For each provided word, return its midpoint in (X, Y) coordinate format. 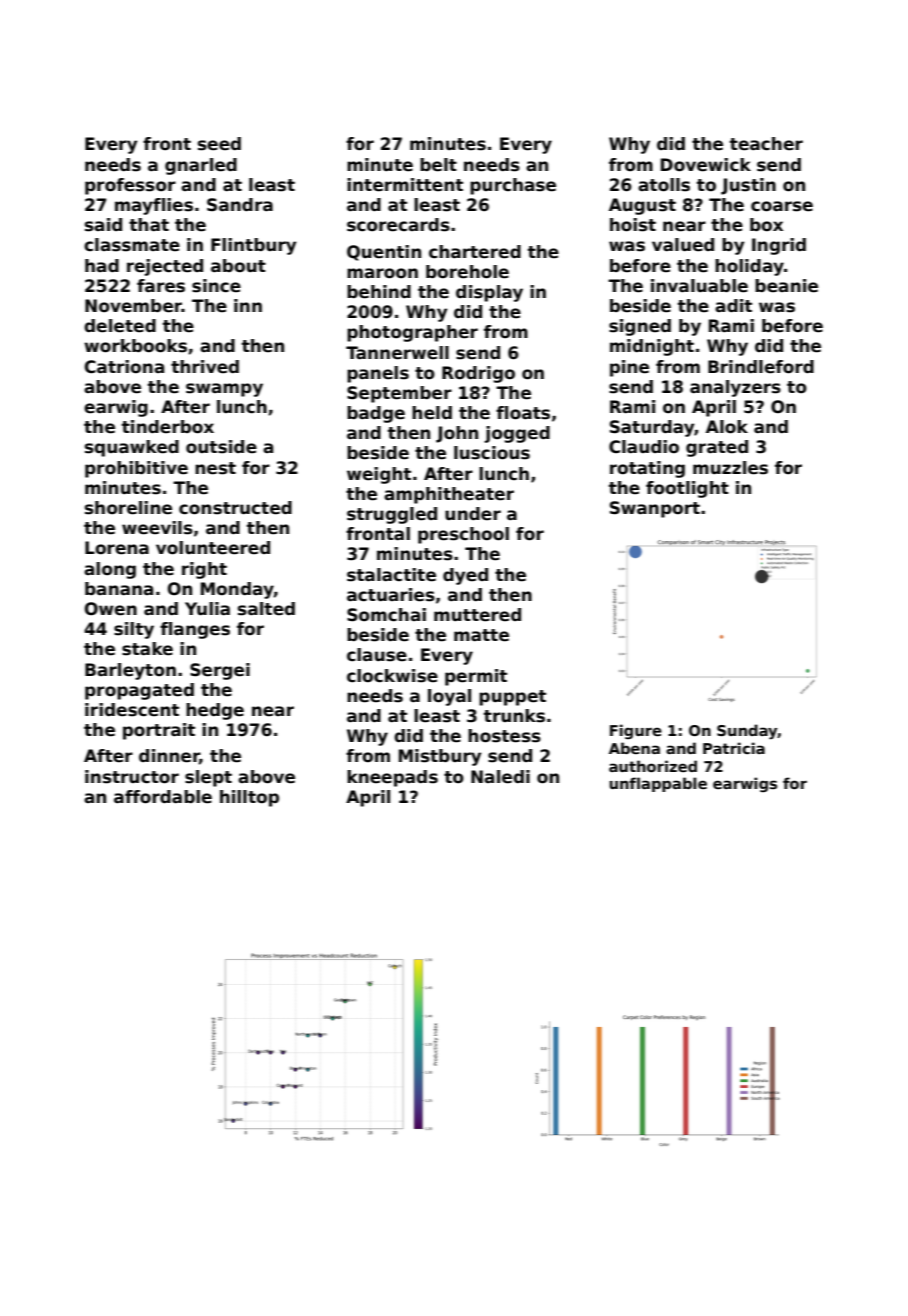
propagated (139, 691)
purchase (513, 186)
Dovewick (706, 165)
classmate (132, 245)
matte (481, 635)
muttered (477, 615)
